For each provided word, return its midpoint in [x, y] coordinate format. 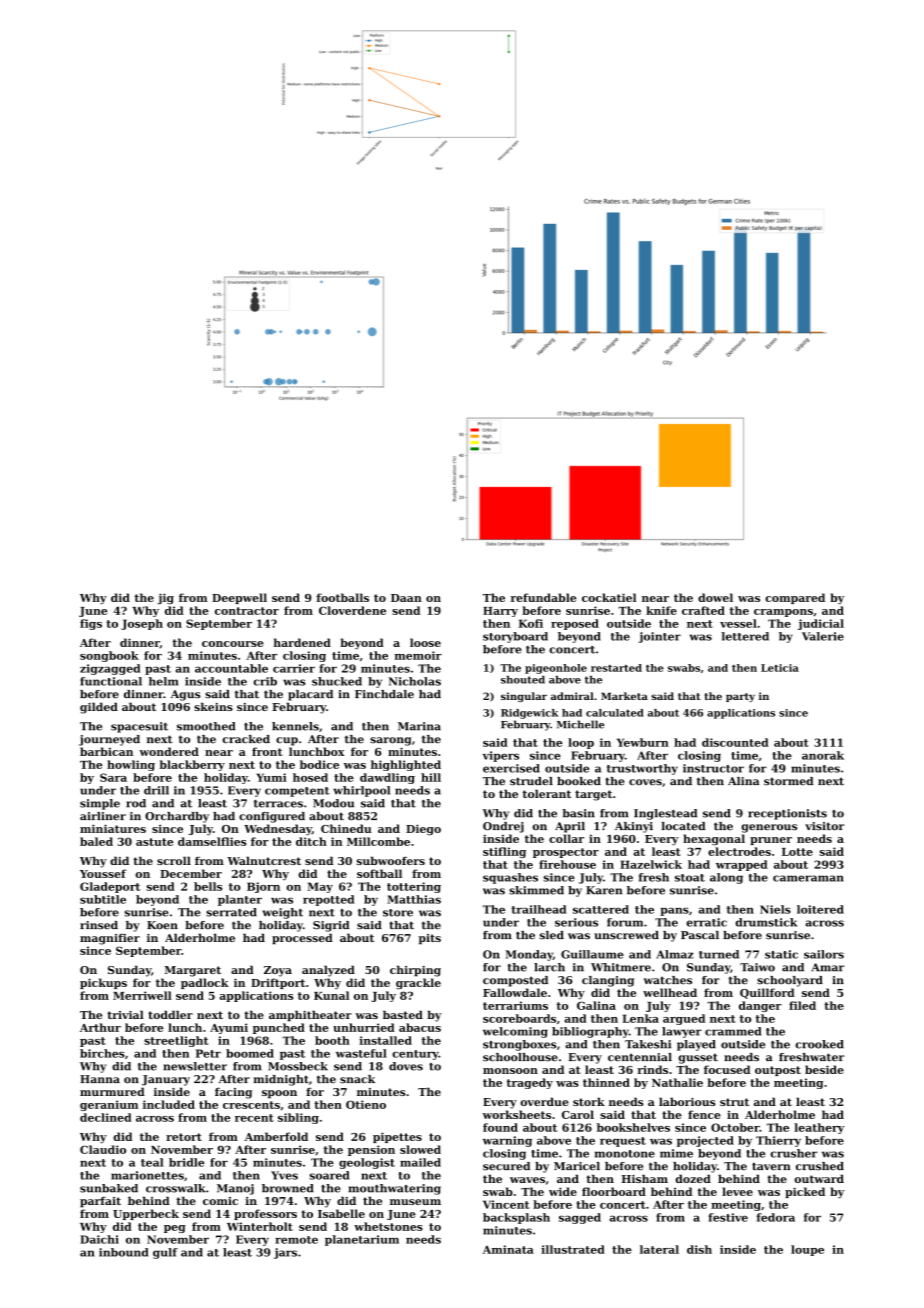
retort [184, 1137]
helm [163, 681]
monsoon [510, 1071]
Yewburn [643, 742]
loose [425, 642]
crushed [820, 1166]
